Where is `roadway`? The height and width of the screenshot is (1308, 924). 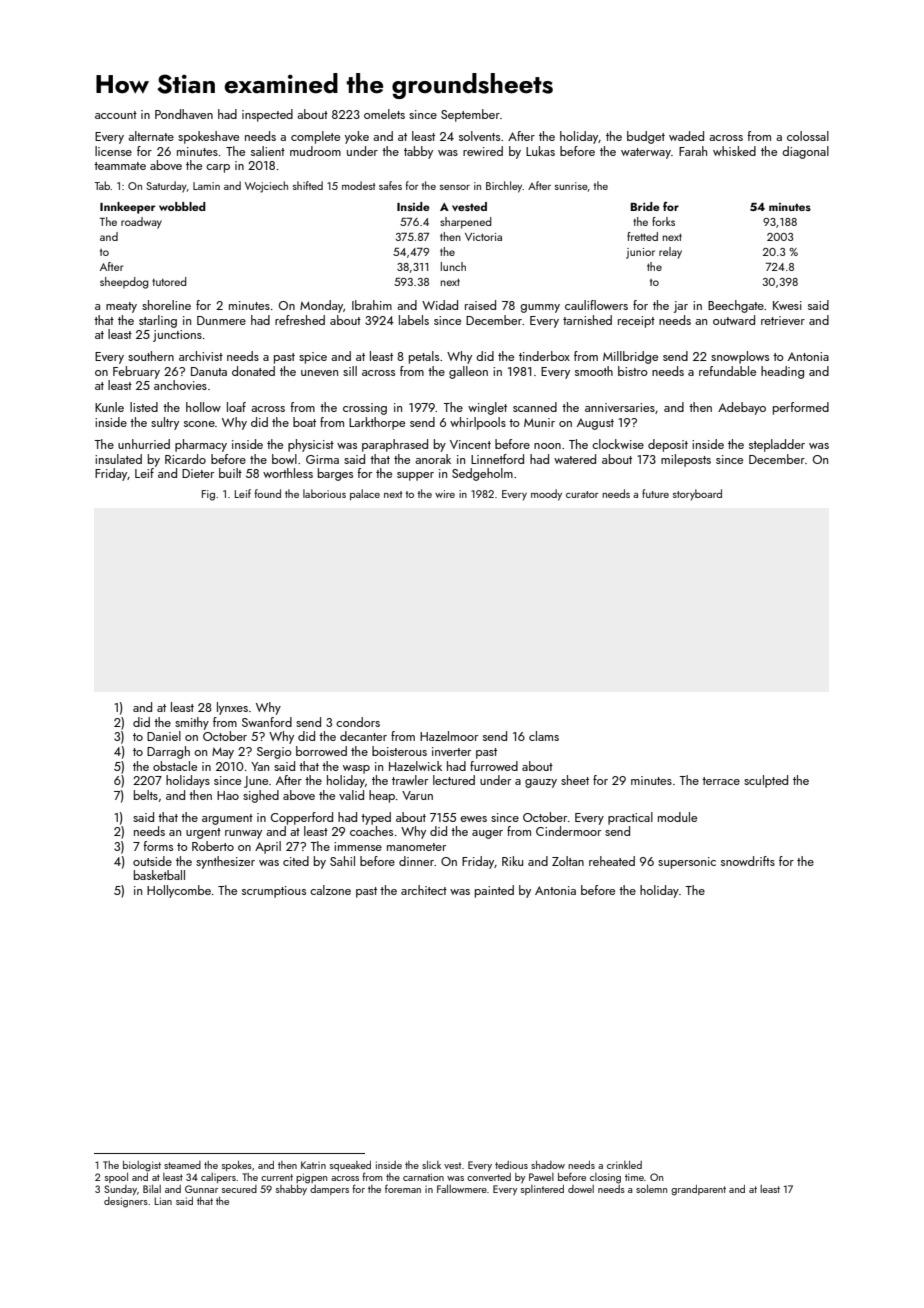 roadway is located at coordinates (141, 223).
